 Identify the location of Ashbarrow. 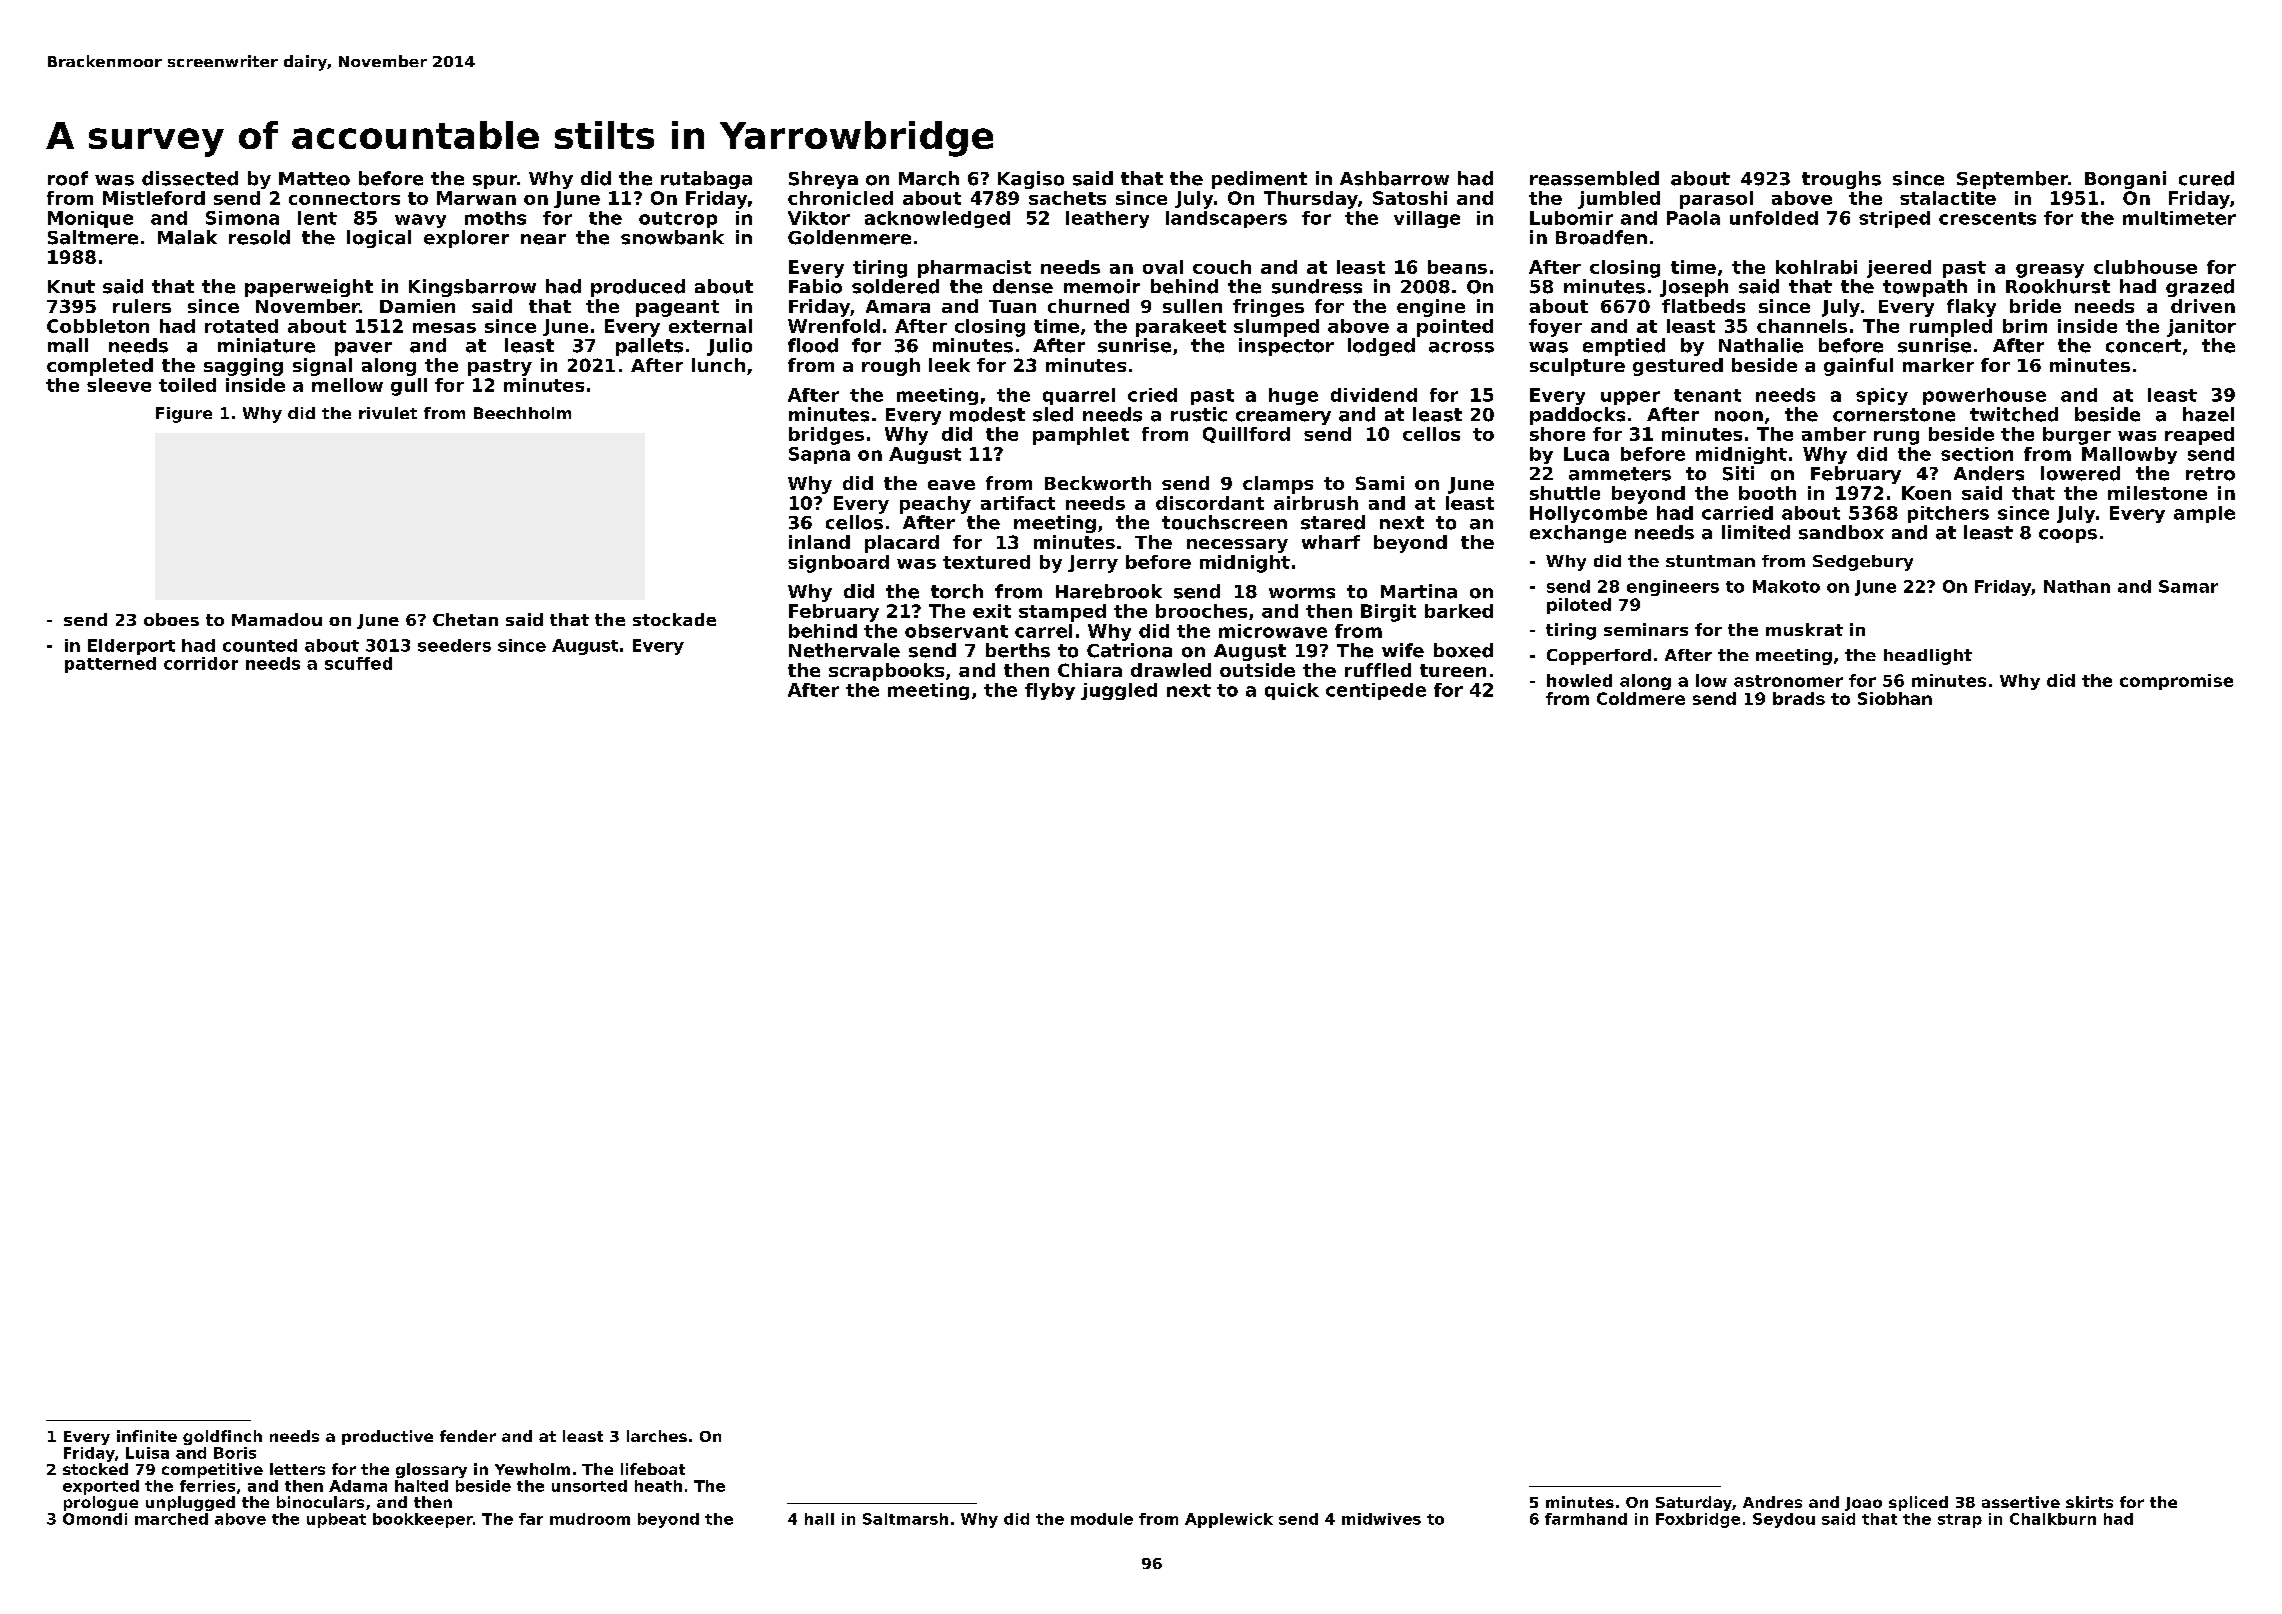
(1394, 178).
